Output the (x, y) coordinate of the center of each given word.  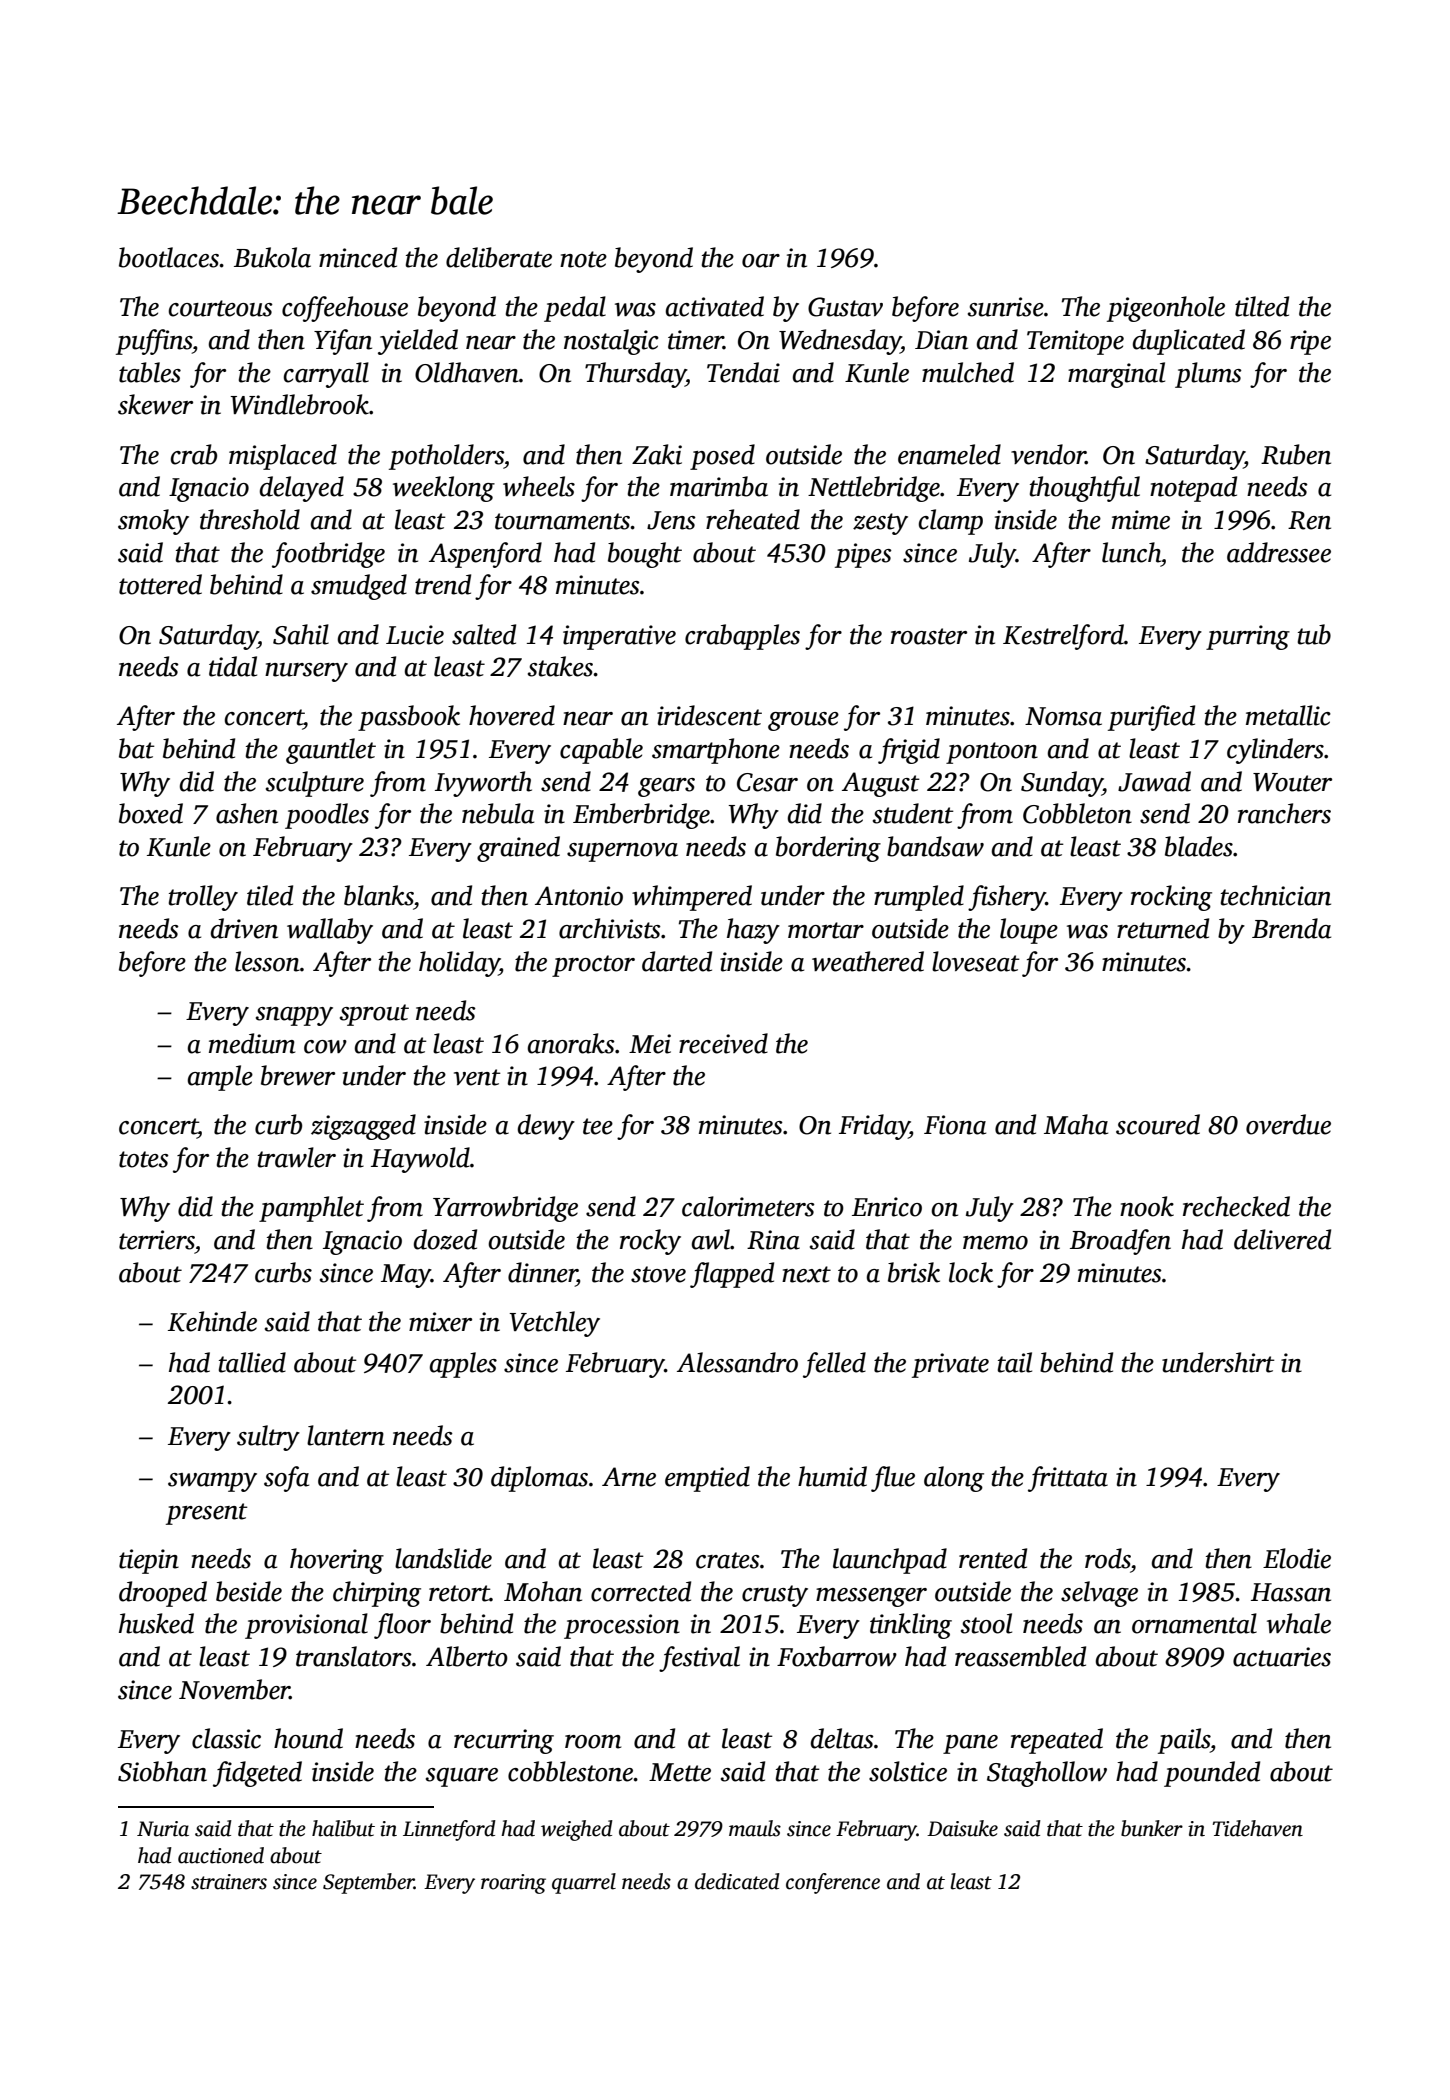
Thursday (635, 375)
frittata (1068, 1479)
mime (1141, 520)
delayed (302, 489)
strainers (229, 1882)
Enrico (887, 1207)
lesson (267, 961)
